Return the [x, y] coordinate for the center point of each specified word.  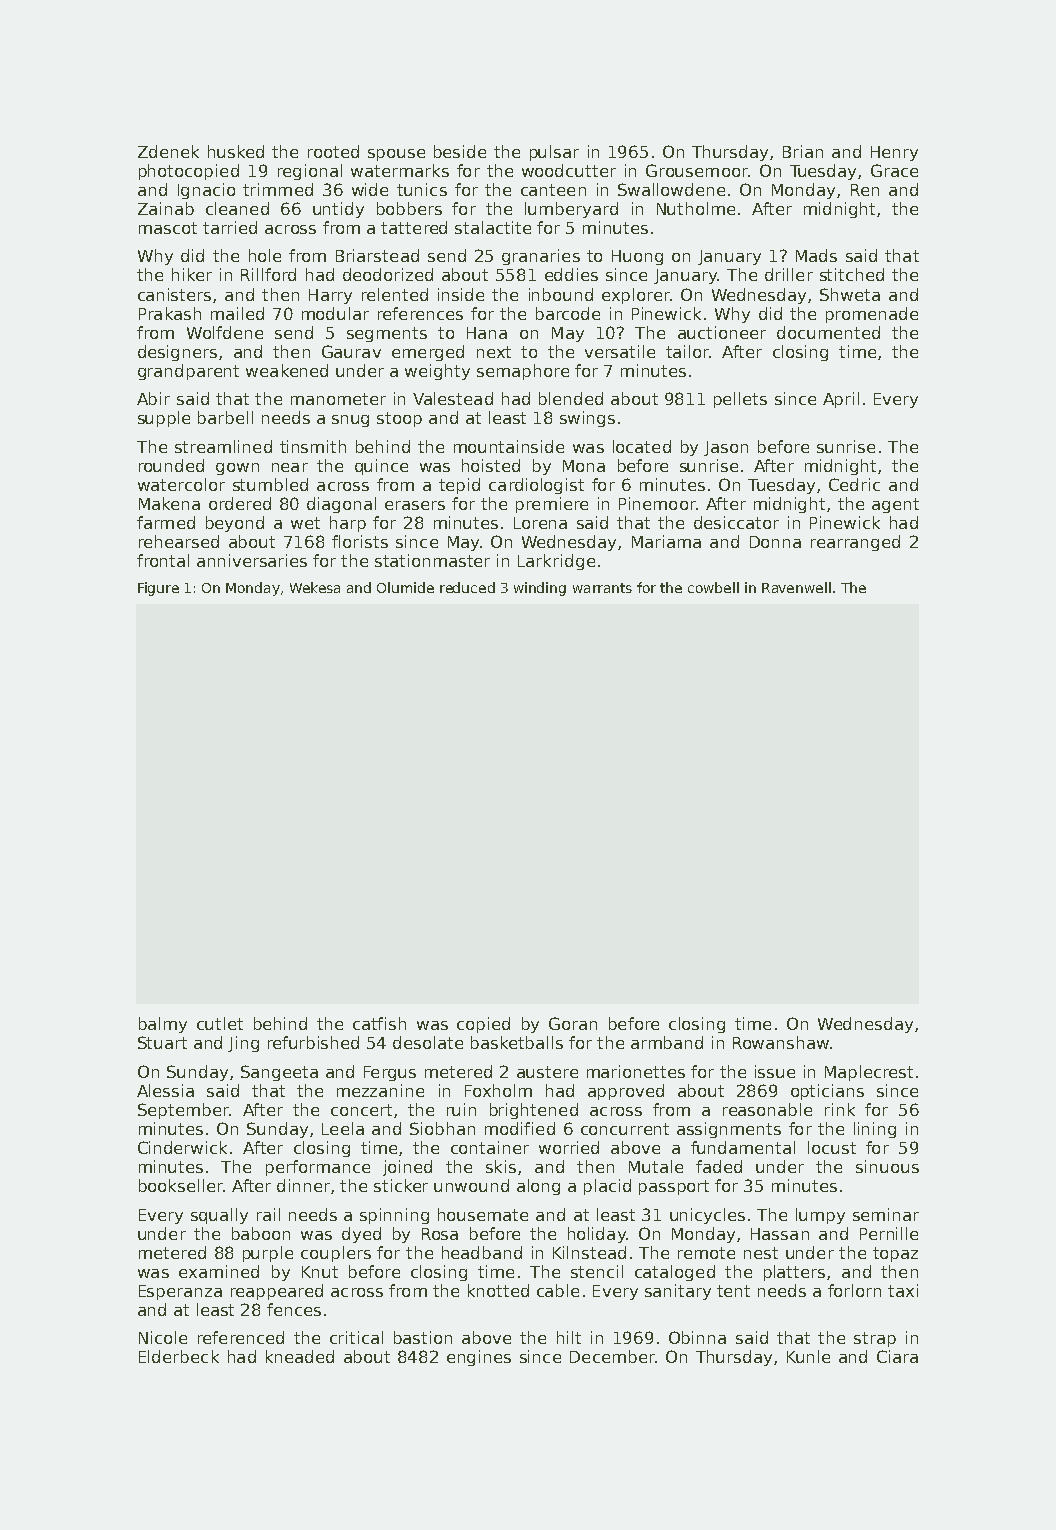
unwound [471, 1185]
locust [832, 1147]
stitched [852, 274]
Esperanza [180, 1292]
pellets [740, 400]
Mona [584, 466]
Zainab [166, 208]
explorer [636, 296]
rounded [171, 465]
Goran [573, 1023]
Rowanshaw [781, 1042]
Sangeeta [279, 1073]
